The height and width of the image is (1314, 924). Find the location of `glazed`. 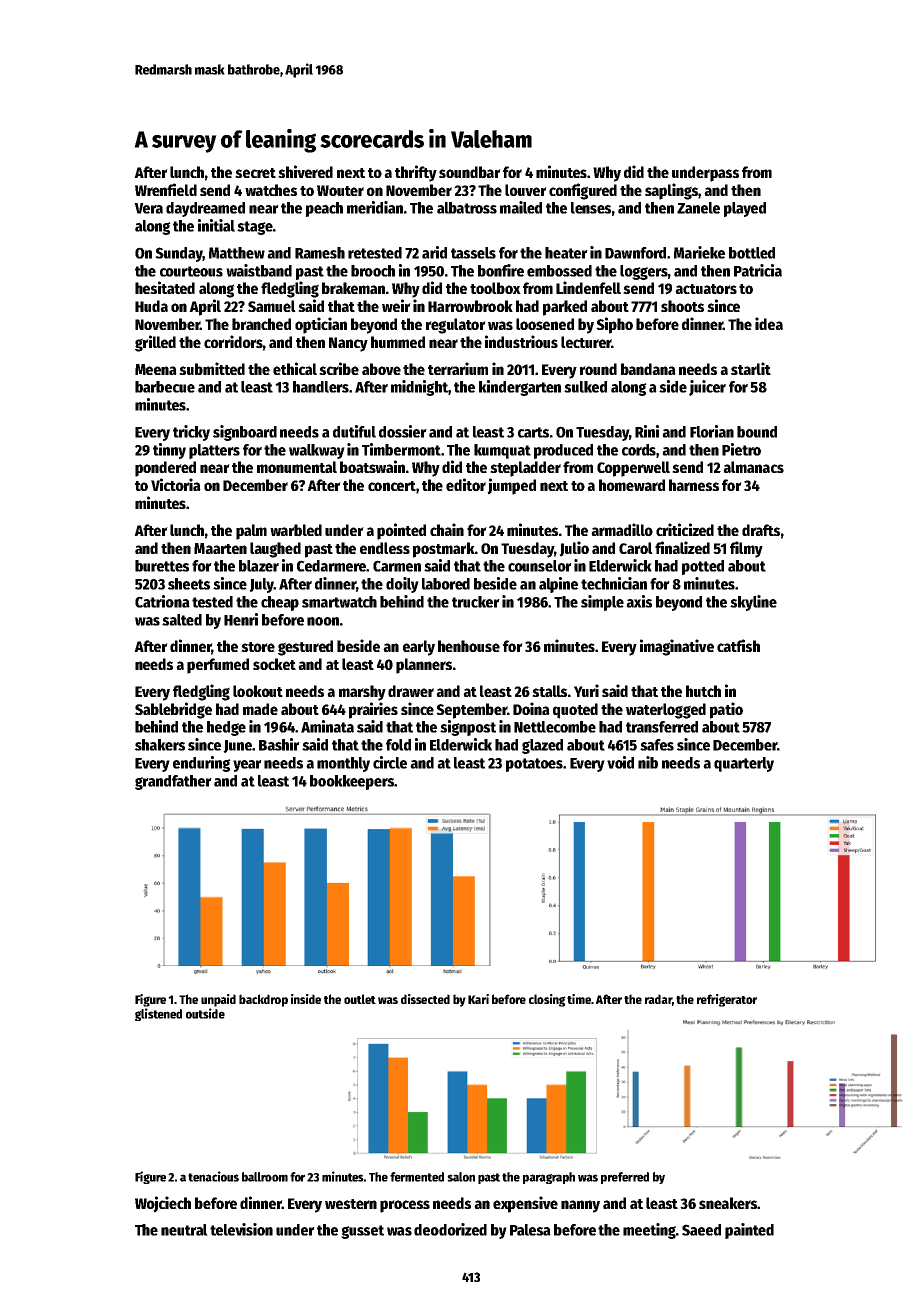

glazed is located at coordinates (542, 746).
